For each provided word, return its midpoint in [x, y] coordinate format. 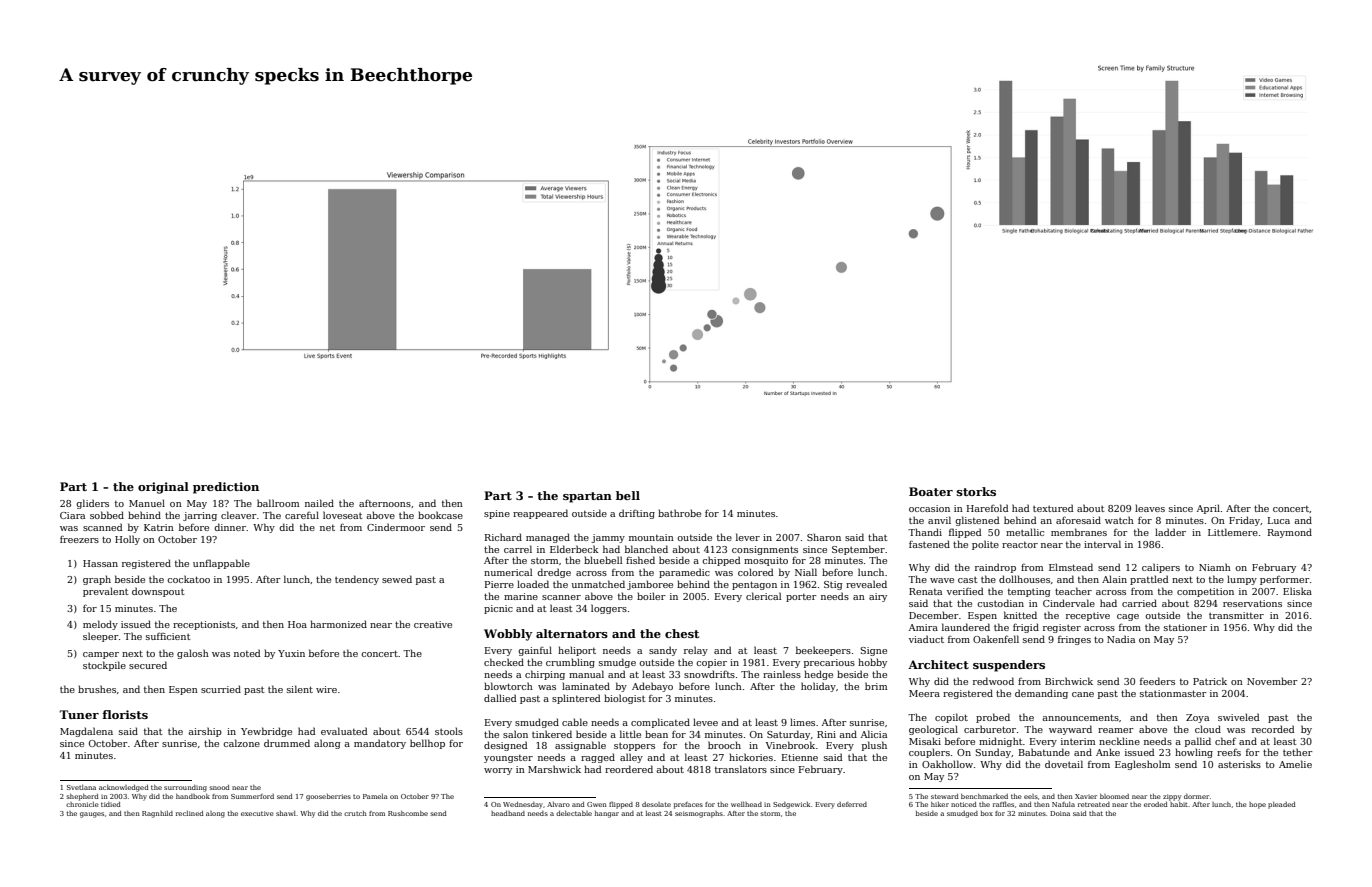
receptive [1088, 616]
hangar [607, 814]
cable [575, 722]
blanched [646, 549]
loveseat [343, 515]
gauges [92, 815]
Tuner [79, 714]
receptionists [204, 625]
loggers [609, 609]
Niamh [1215, 567]
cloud [1208, 729]
